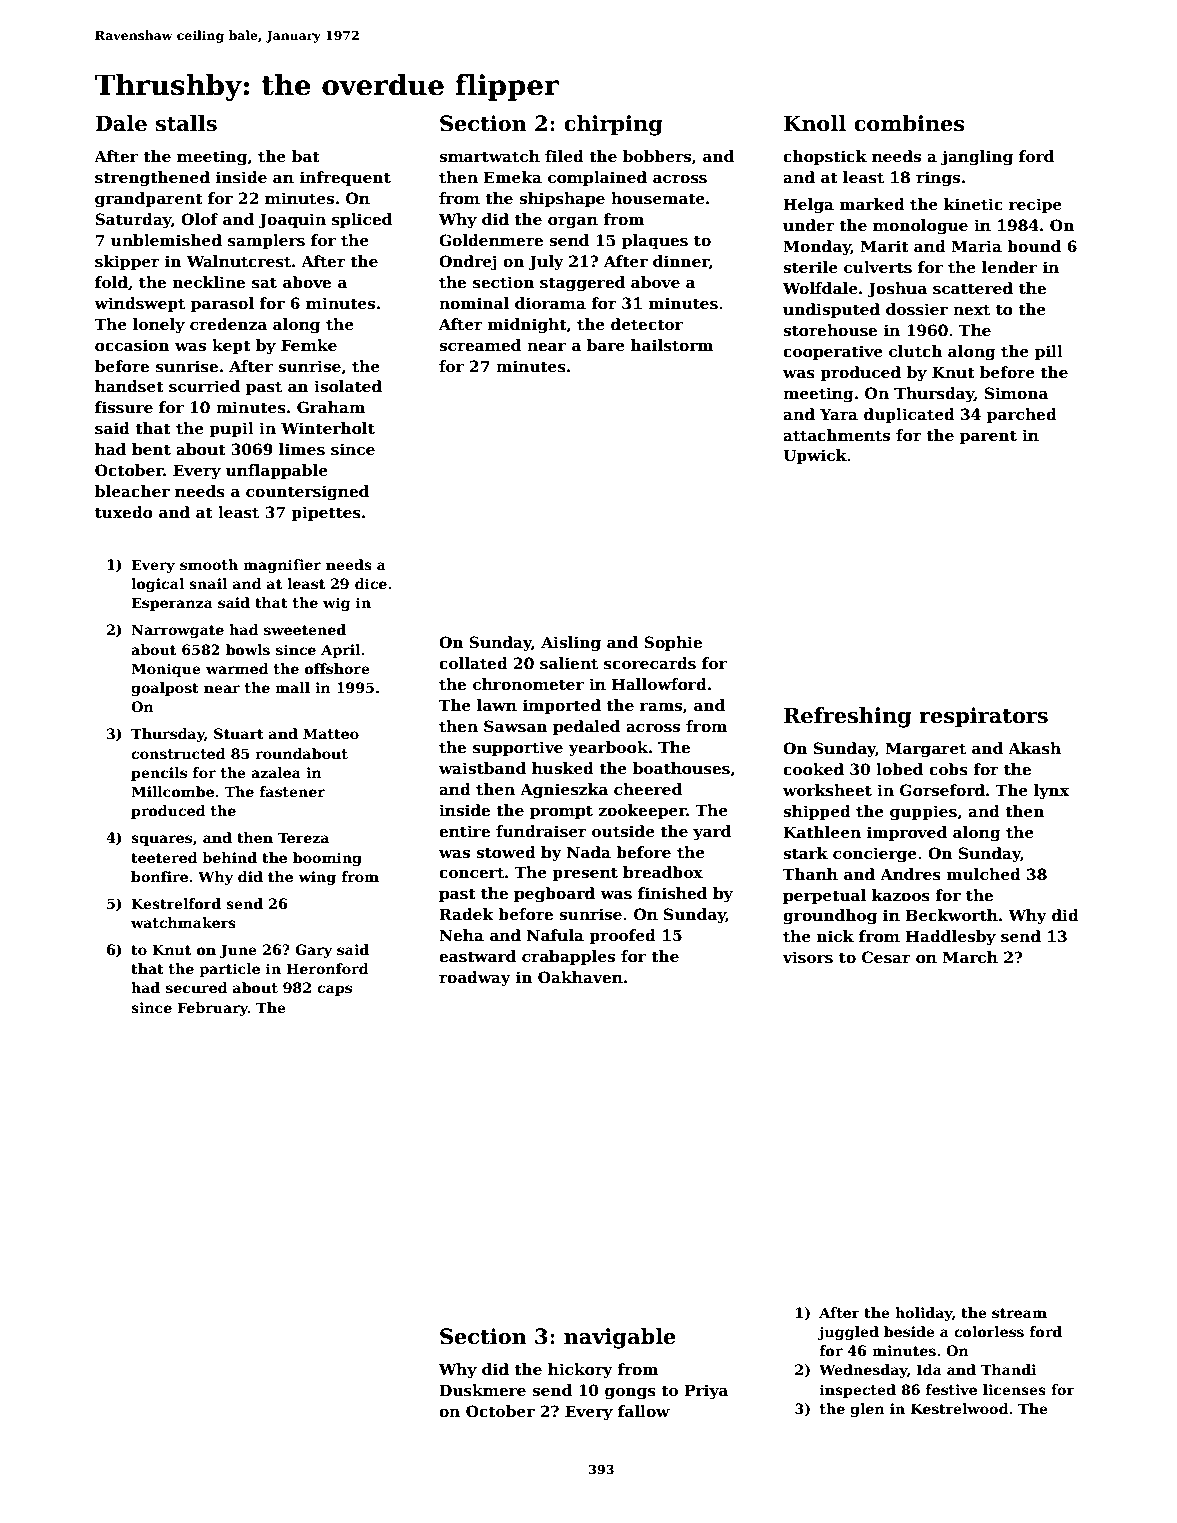 This image has width=1177, height=1523. I want to click on filed, so click(564, 156).
